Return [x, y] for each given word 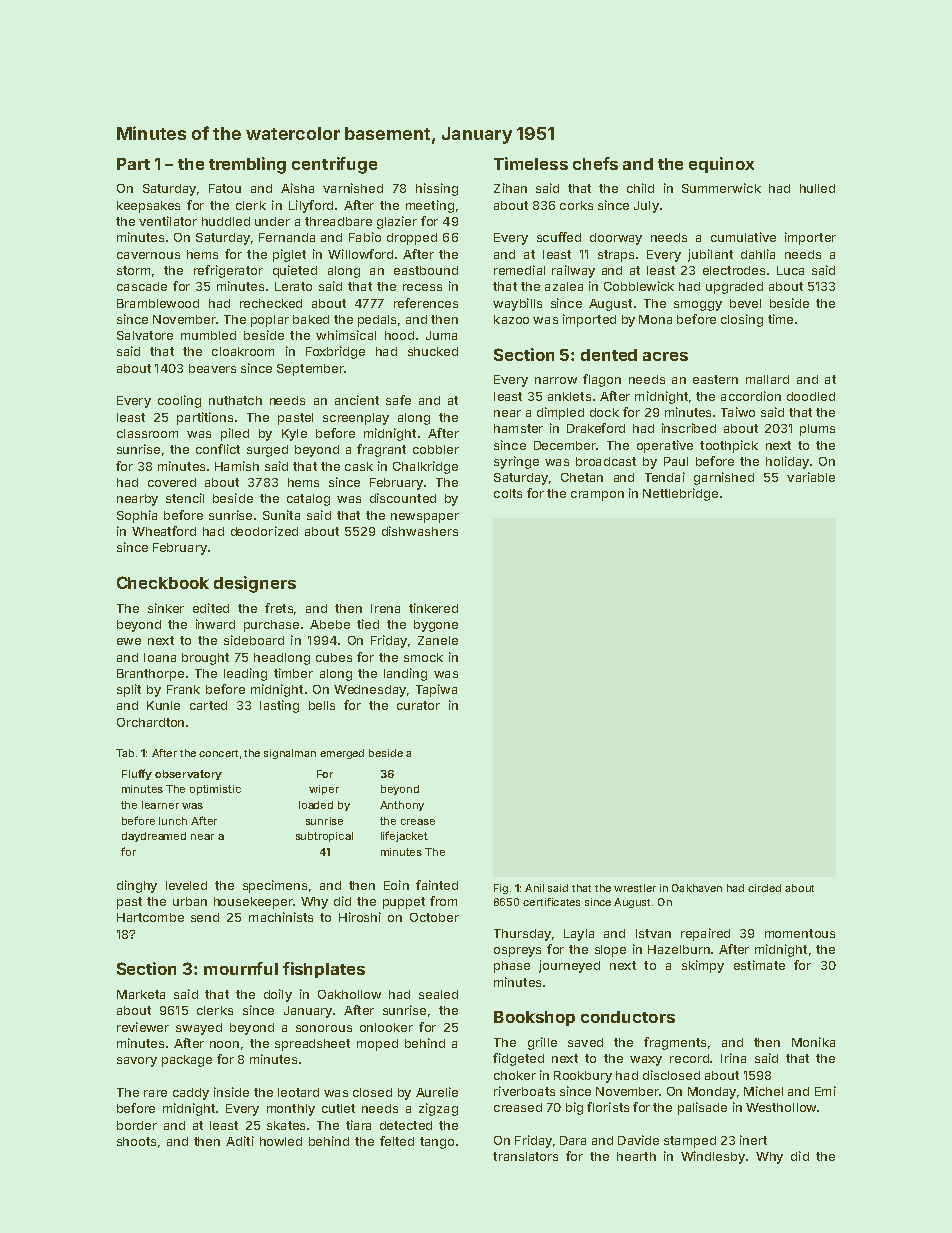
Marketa [141, 994]
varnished [353, 188]
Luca [790, 270]
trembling [247, 165]
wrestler [635, 888]
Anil [534, 888]
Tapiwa [436, 690]
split [129, 690]
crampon [597, 496]
